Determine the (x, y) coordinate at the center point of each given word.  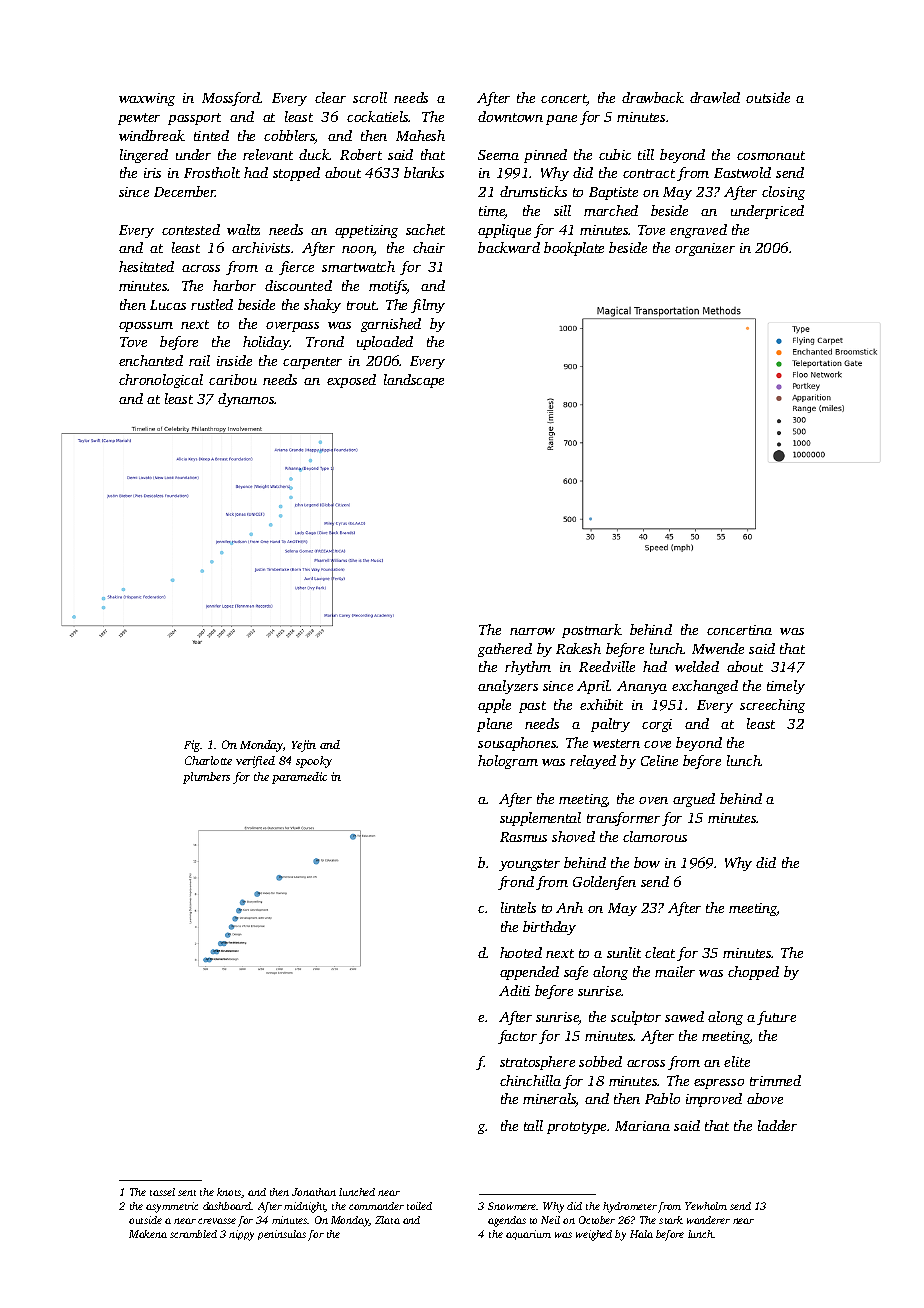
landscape (414, 381)
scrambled (193, 1234)
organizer (705, 249)
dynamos (246, 400)
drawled (715, 97)
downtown (510, 116)
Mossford (231, 99)
